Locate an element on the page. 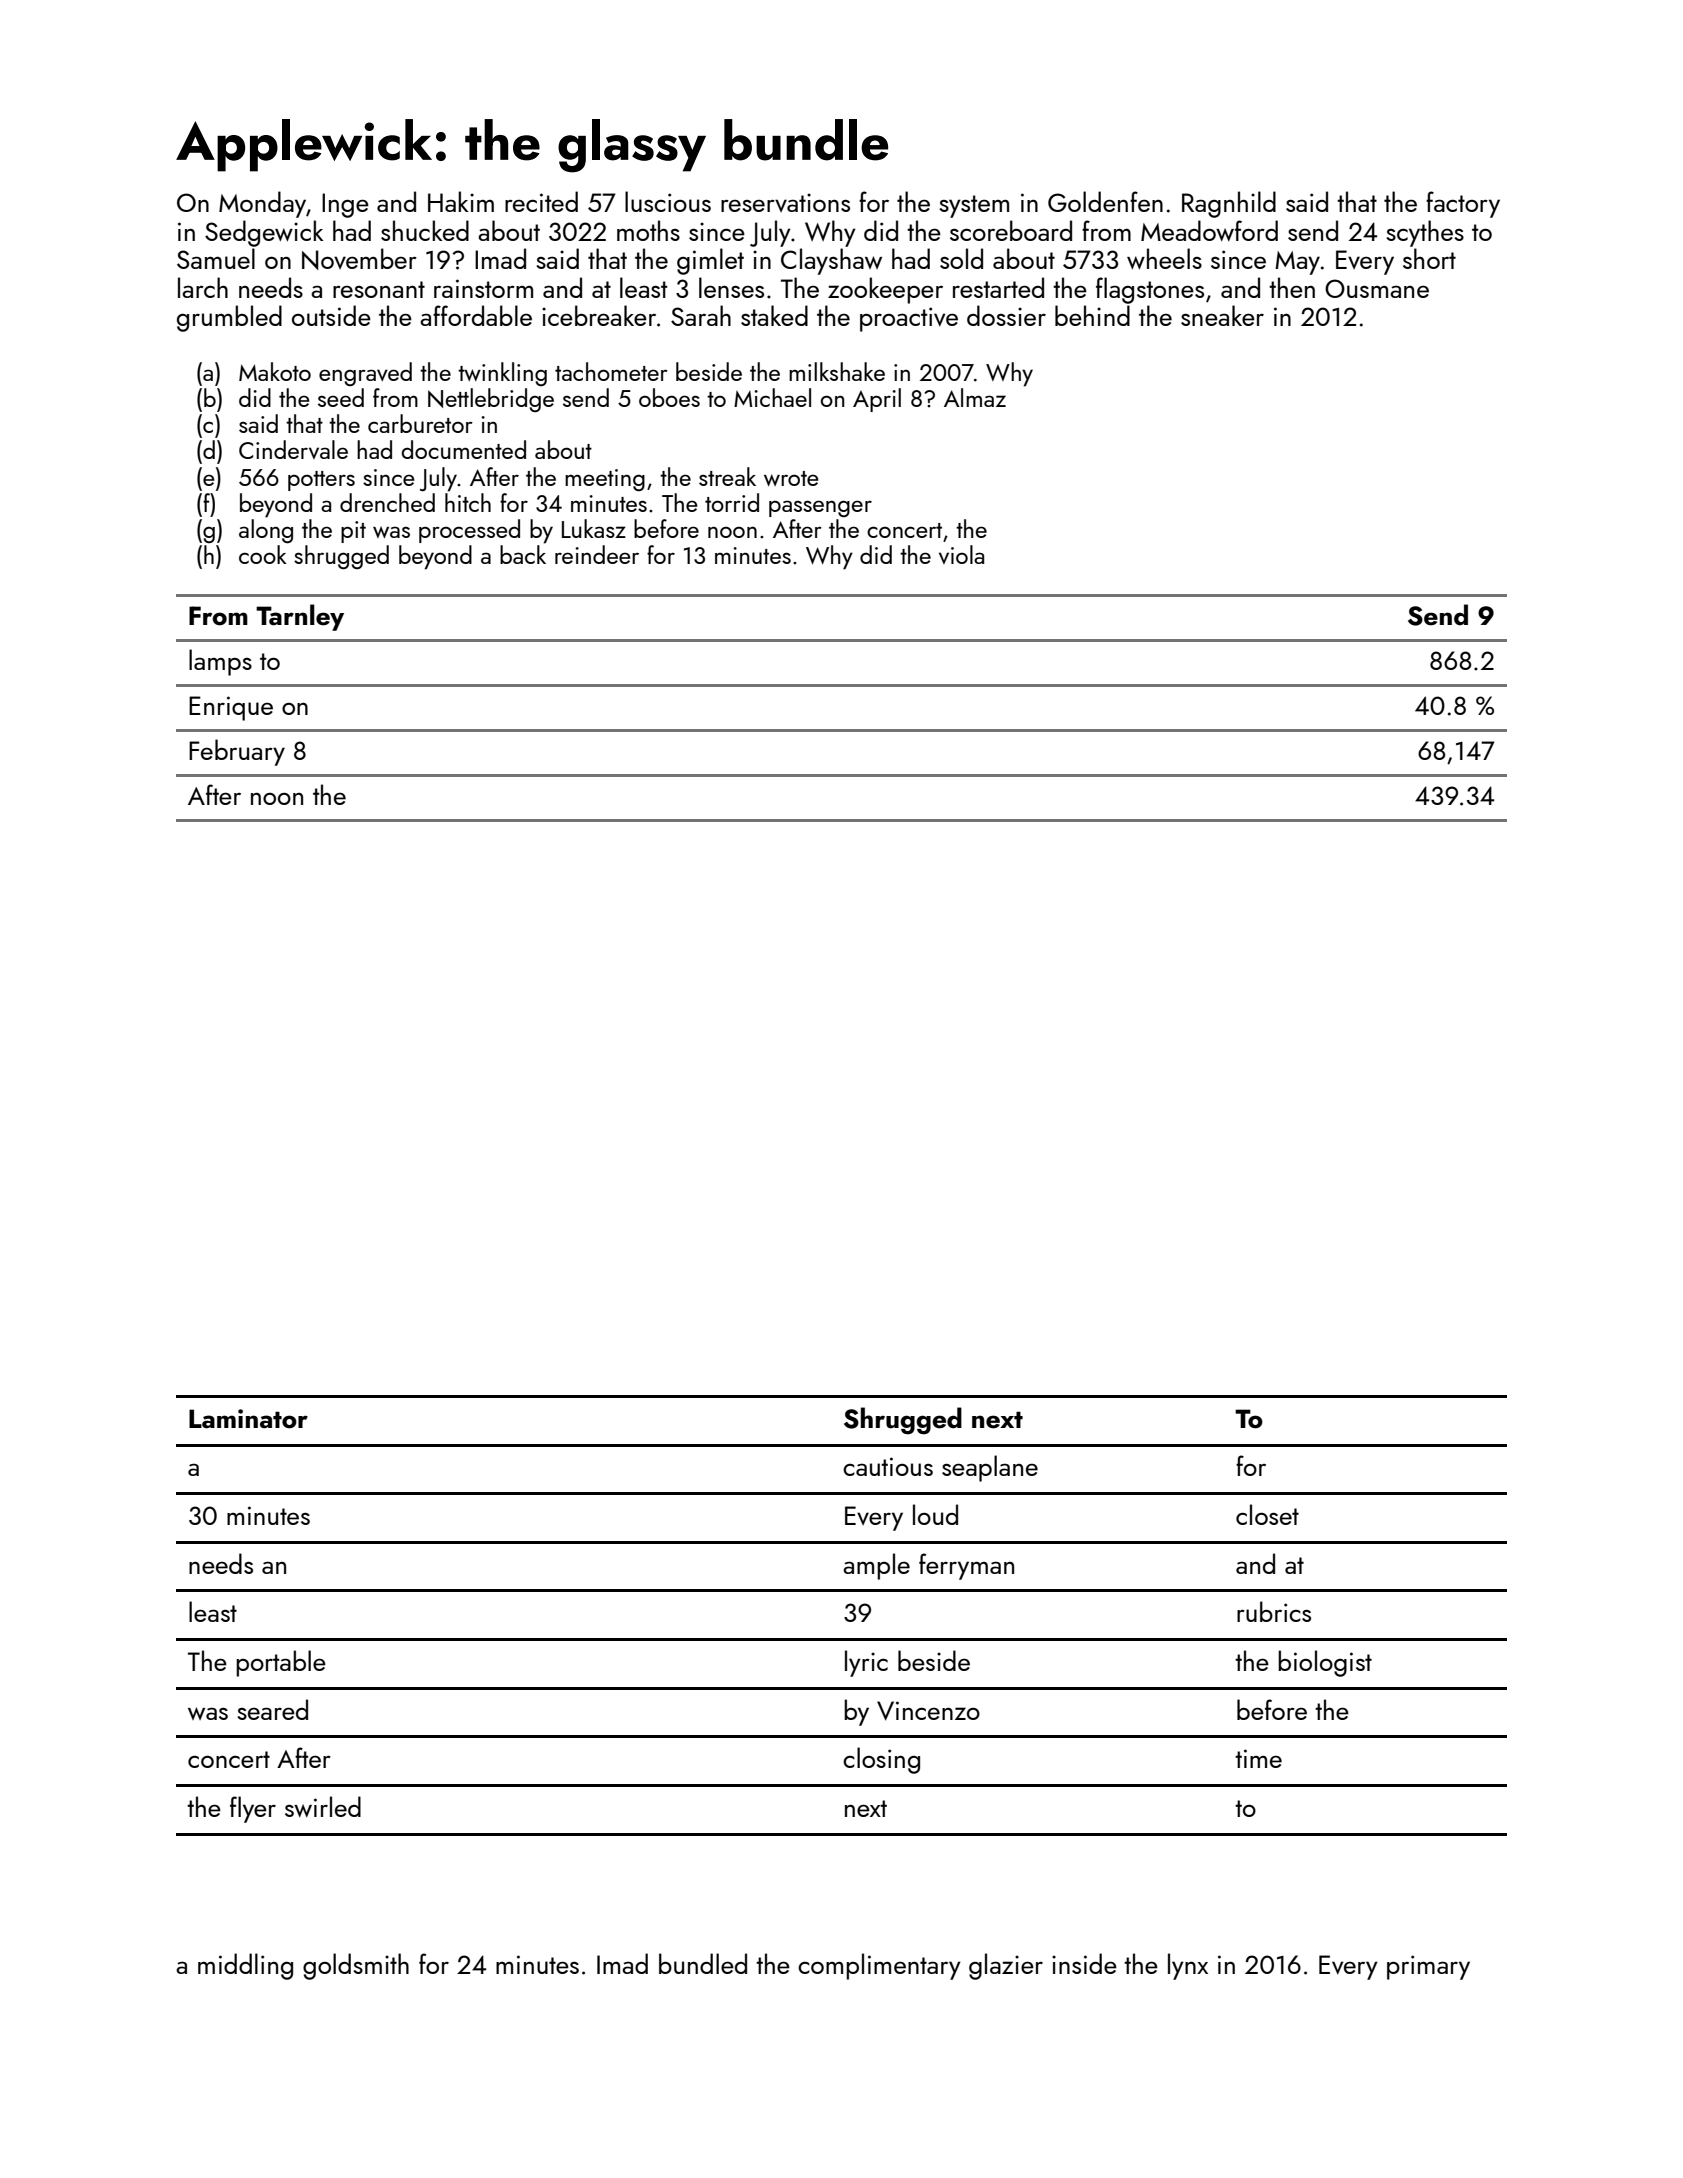 Image resolution: width=1683 pixels, height=2178 pixels. goldsmith is located at coordinates (356, 1966).
